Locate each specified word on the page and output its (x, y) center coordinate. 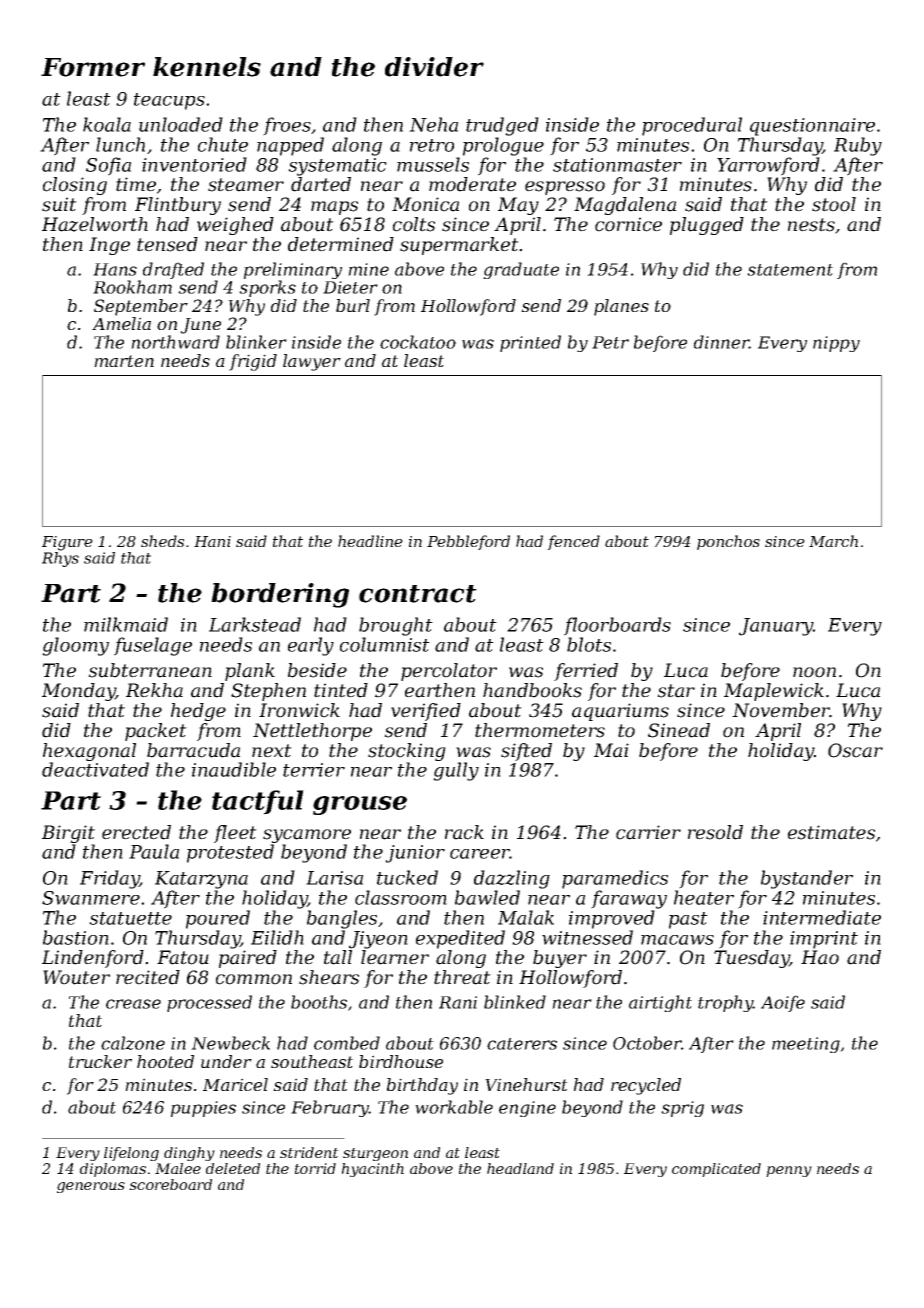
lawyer (312, 362)
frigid (253, 362)
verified (426, 712)
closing (75, 186)
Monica (425, 204)
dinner (722, 342)
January (776, 627)
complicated (716, 1170)
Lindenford (93, 959)
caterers (522, 1044)
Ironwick (299, 710)
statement (790, 270)
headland (520, 1168)
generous (91, 1187)
